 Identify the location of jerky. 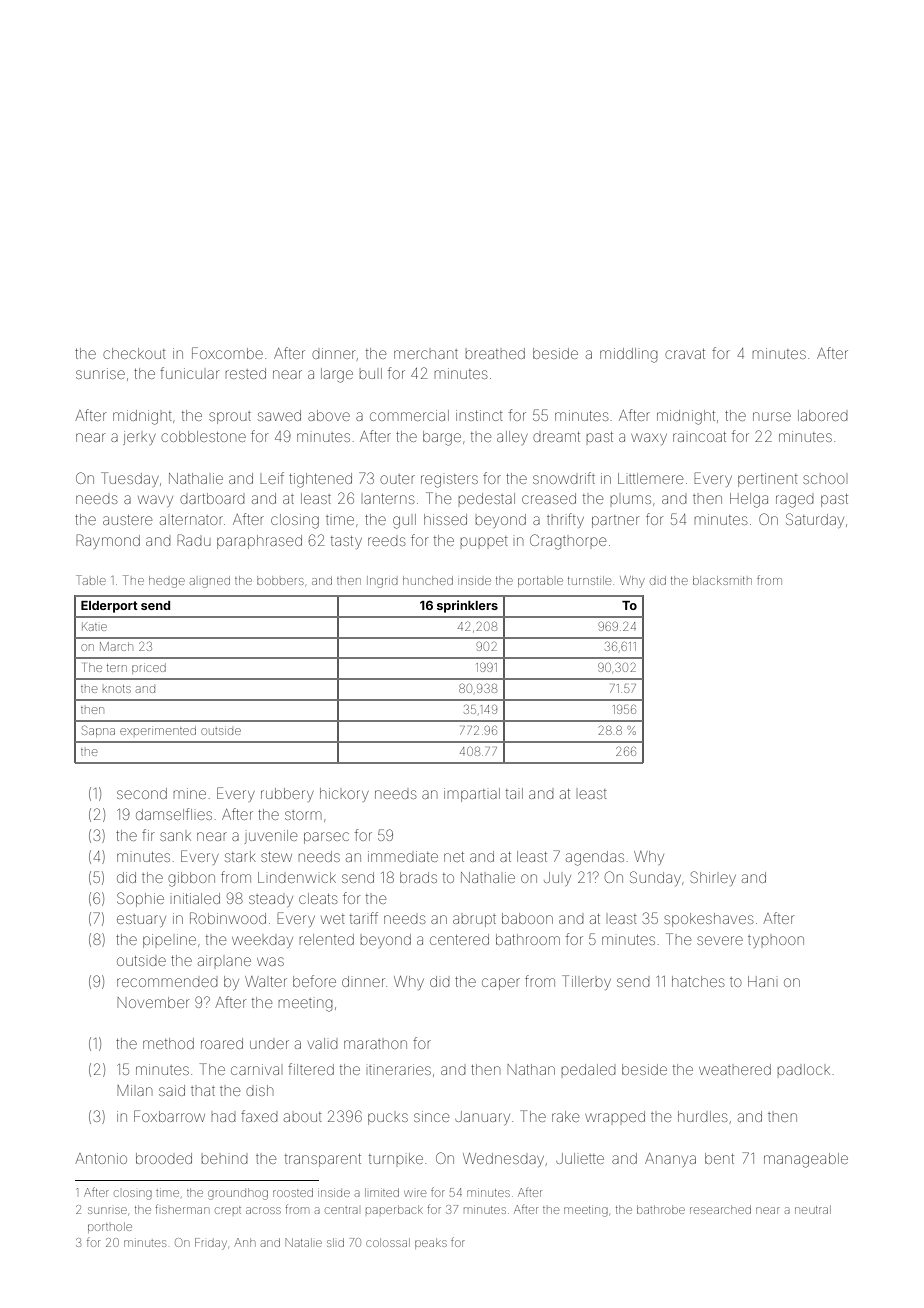
(139, 438).
